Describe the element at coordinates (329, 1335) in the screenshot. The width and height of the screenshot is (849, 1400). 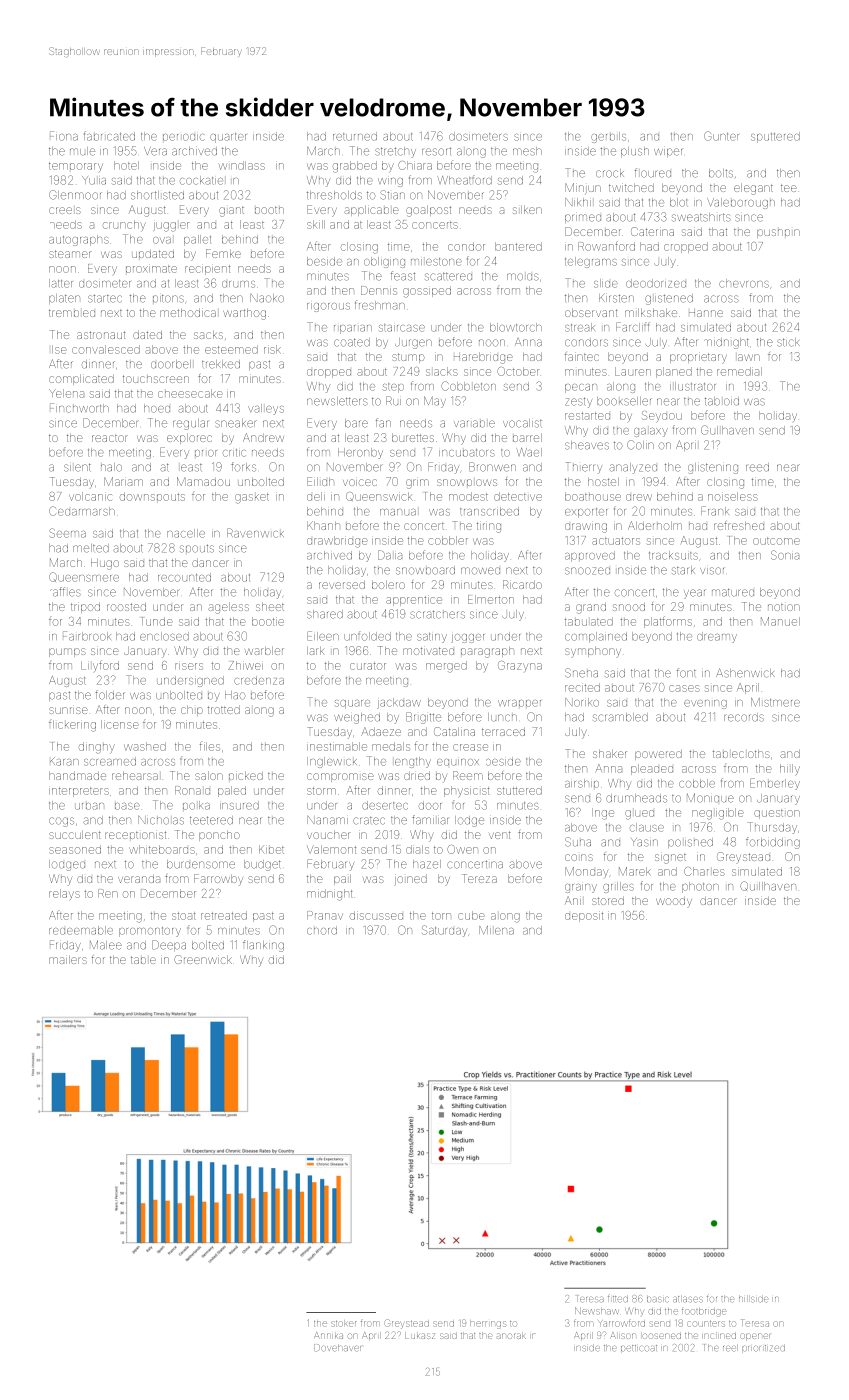
I see `Annika` at that location.
